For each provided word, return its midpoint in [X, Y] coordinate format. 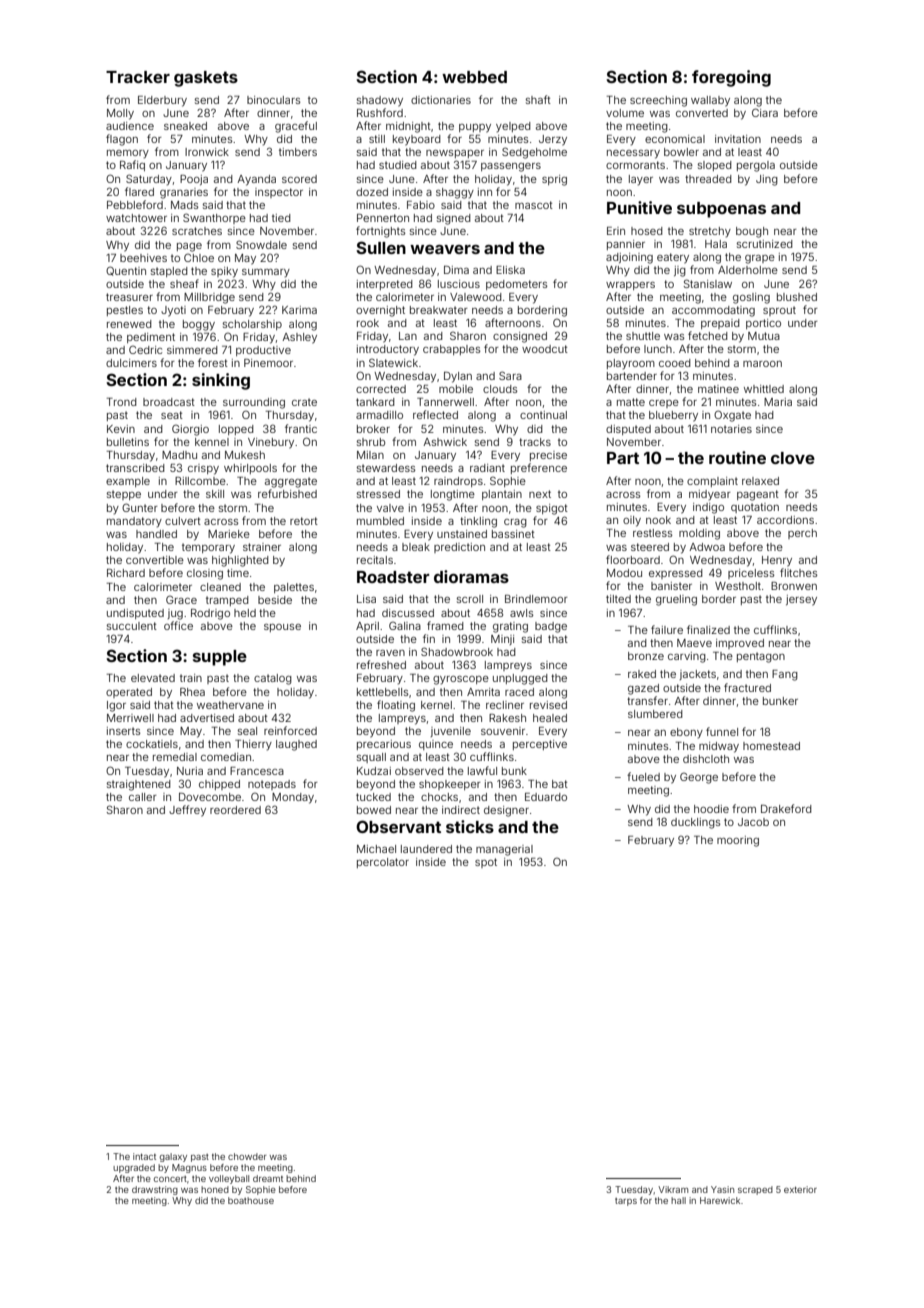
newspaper [455, 154]
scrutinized [765, 244]
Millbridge [209, 298]
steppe [124, 495]
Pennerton [383, 218]
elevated [153, 678]
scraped [755, 1190]
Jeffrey [187, 811]
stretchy [710, 232]
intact [144, 1156]
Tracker [138, 77]
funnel [722, 731]
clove [793, 458]
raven [390, 653]
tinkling [478, 522]
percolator [383, 863]
